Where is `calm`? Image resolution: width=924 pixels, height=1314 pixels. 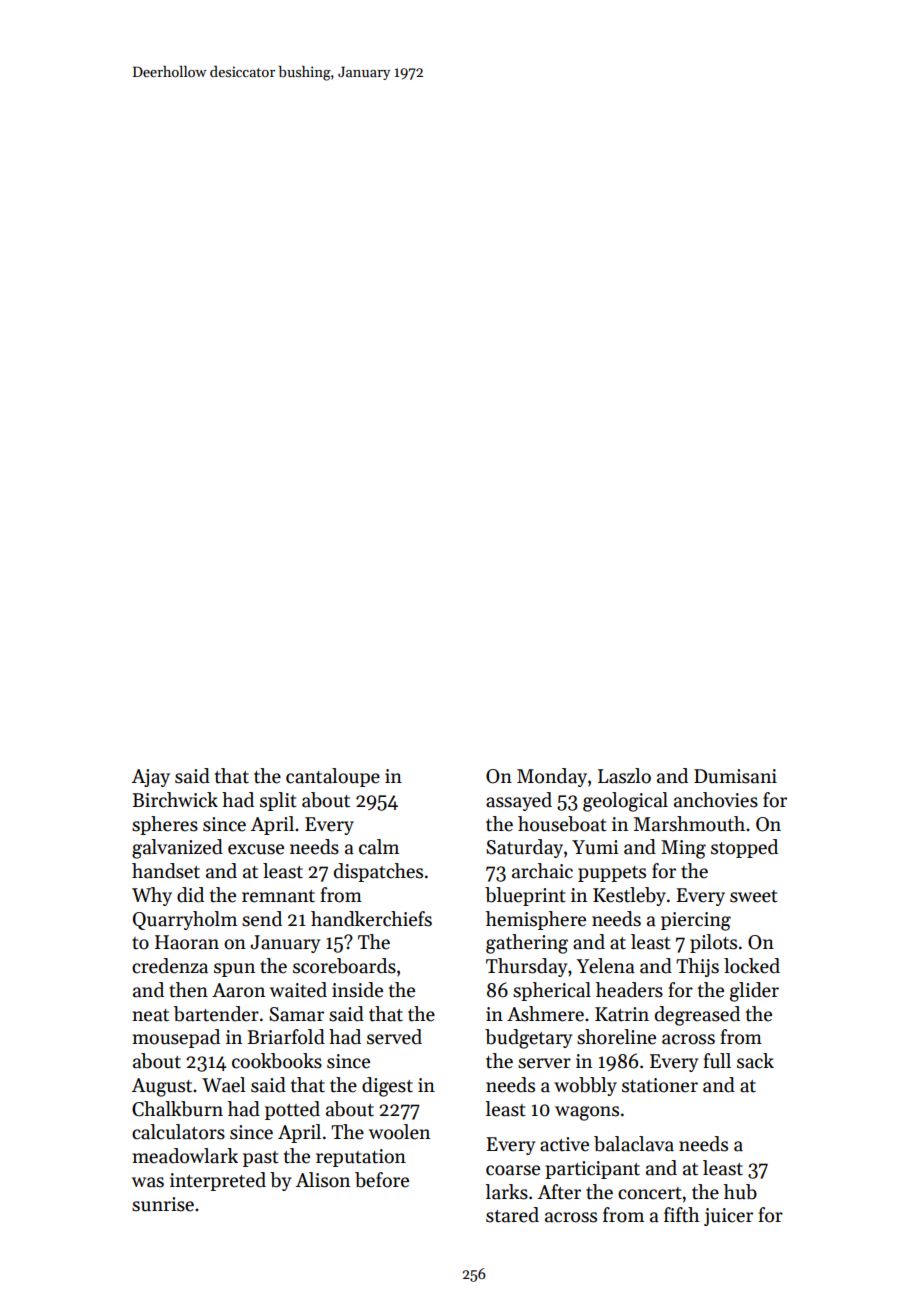
calm is located at coordinates (379, 847).
